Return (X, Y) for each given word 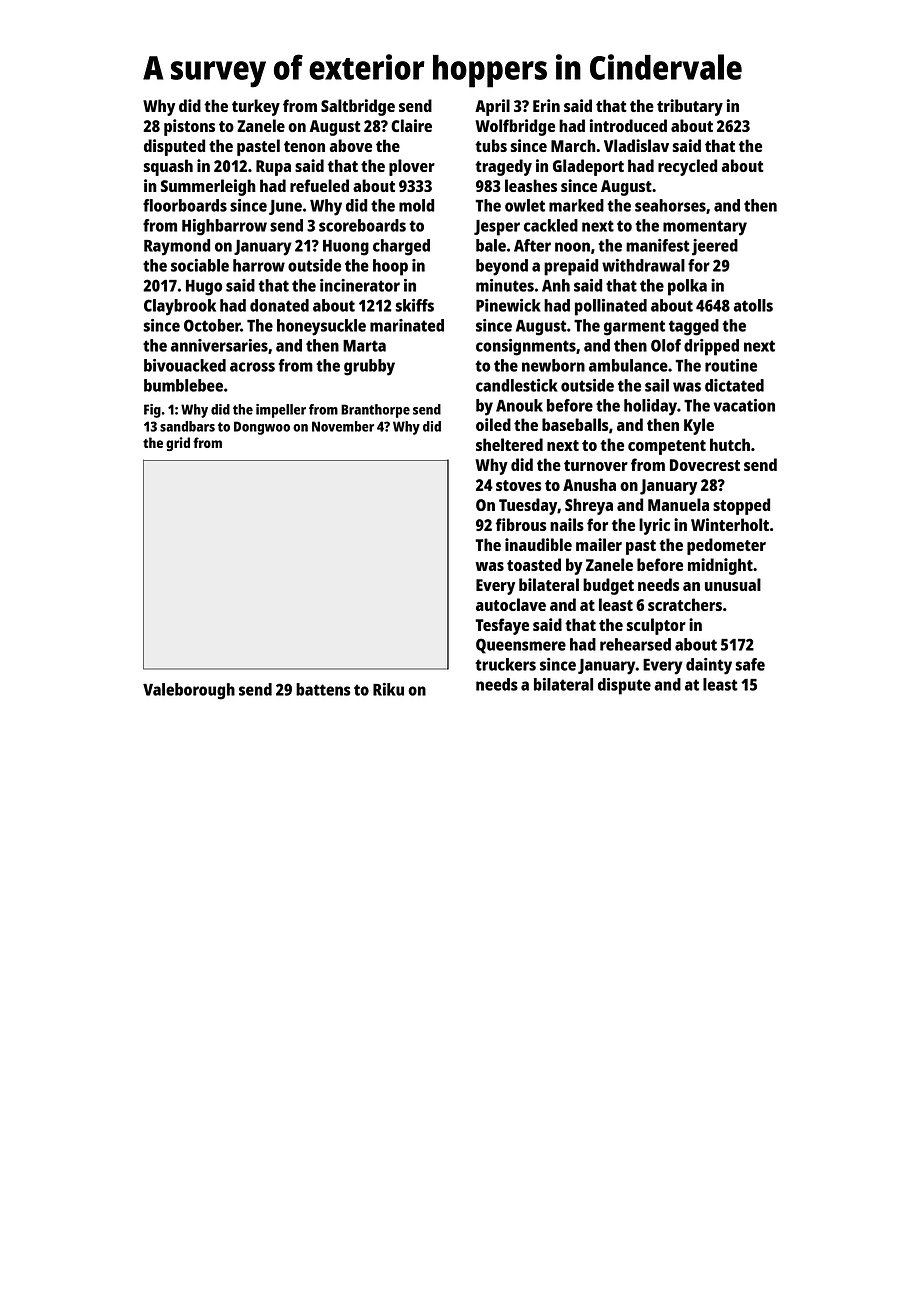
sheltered (509, 444)
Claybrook (180, 307)
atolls (753, 305)
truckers (505, 664)
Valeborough (189, 691)
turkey (256, 107)
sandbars (187, 426)
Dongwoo (262, 428)
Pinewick (508, 305)
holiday (650, 407)
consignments (526, 347)
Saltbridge (358, 107)
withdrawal (643, 265)
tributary (690, 107)
